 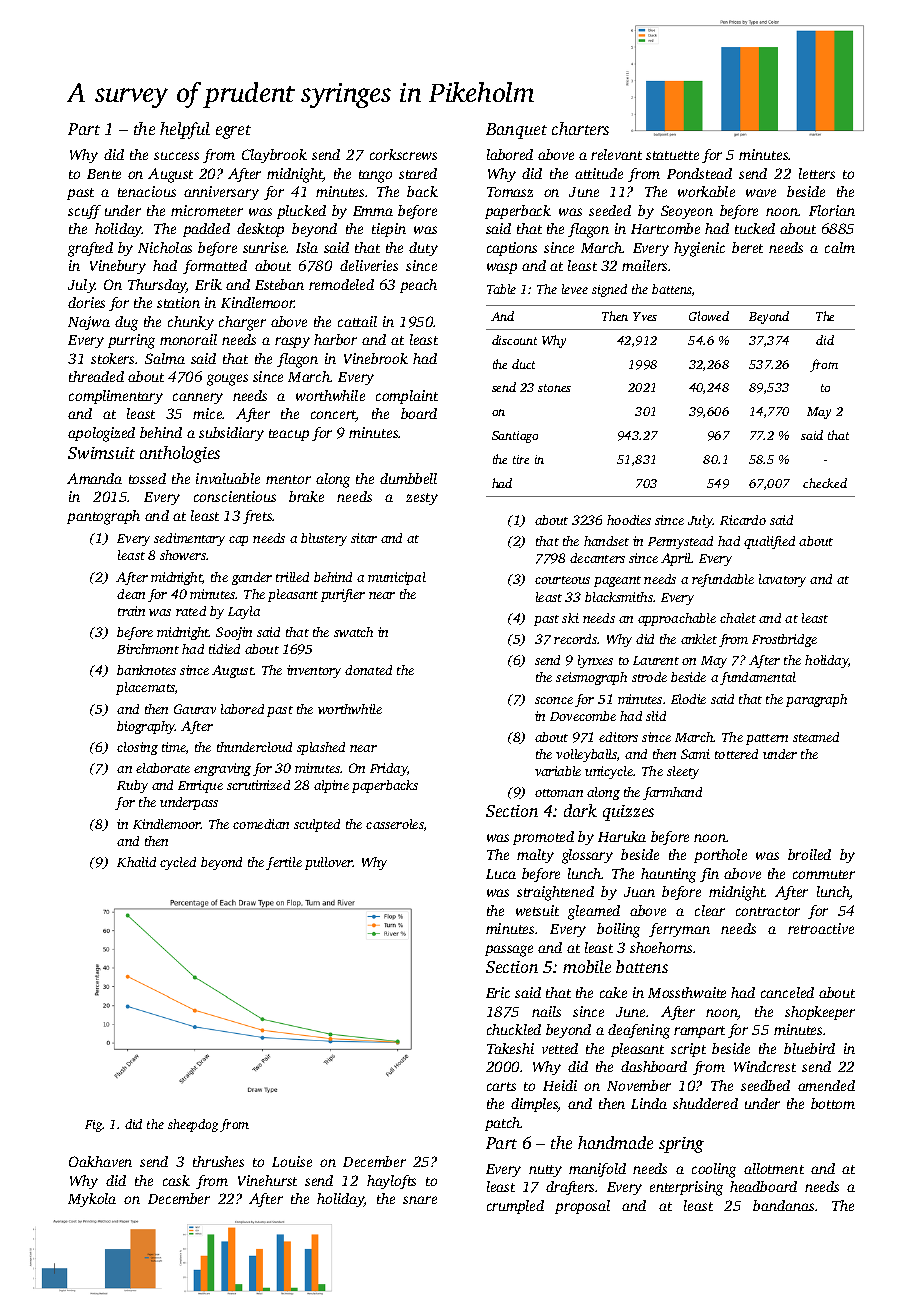 I want to click on cask, so click(x=176, y=1180).
